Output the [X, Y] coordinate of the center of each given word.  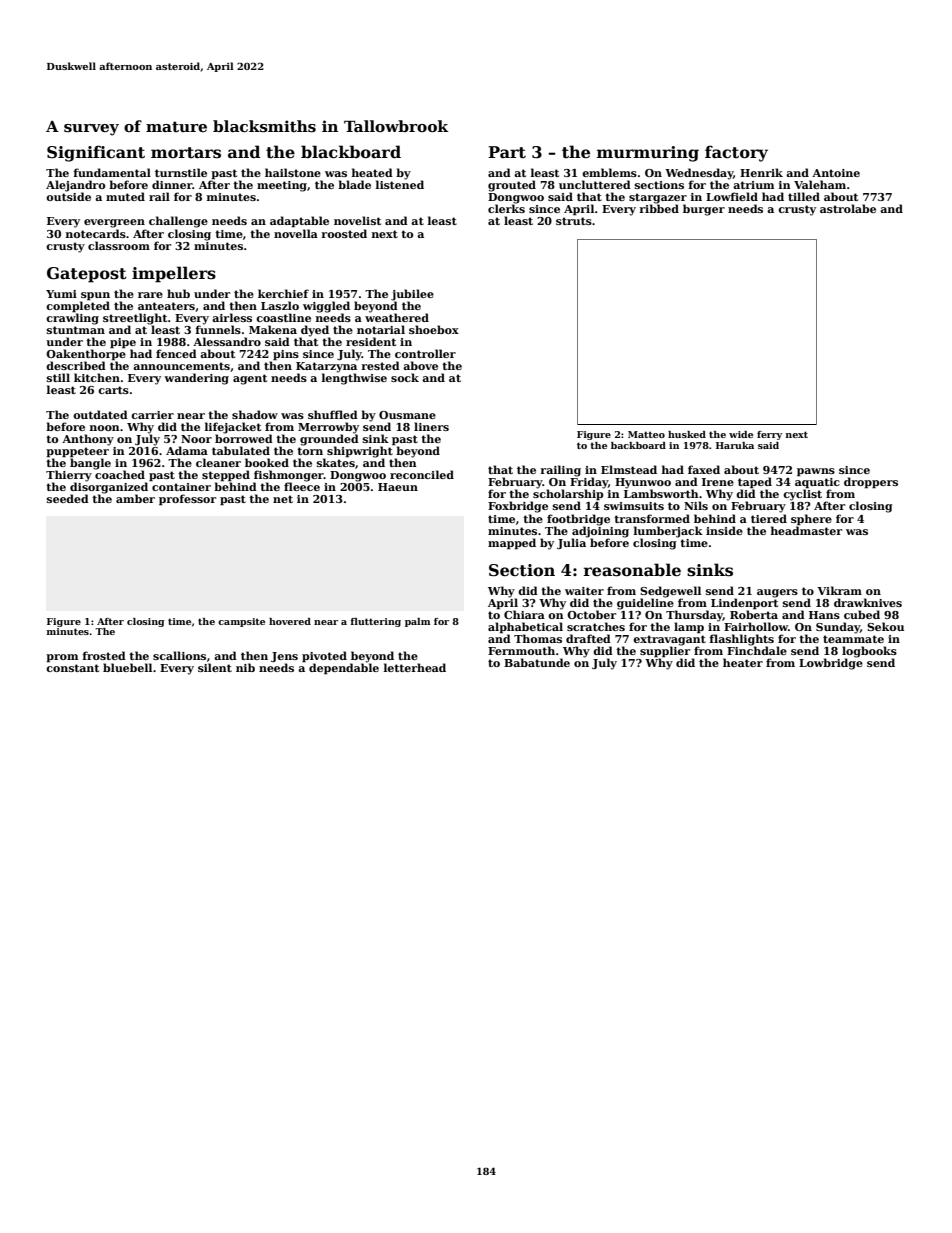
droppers [871, 483]
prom [62, 658]
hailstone [293, 172]
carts [113, 390]
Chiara [524, 614]
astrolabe [848, 208]
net [283, 499]
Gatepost [87, 275]
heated [372, 172]
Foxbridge [518, 507]
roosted [344, 233]
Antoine [836, 173]
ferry [769, 435]
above [420, 365]
